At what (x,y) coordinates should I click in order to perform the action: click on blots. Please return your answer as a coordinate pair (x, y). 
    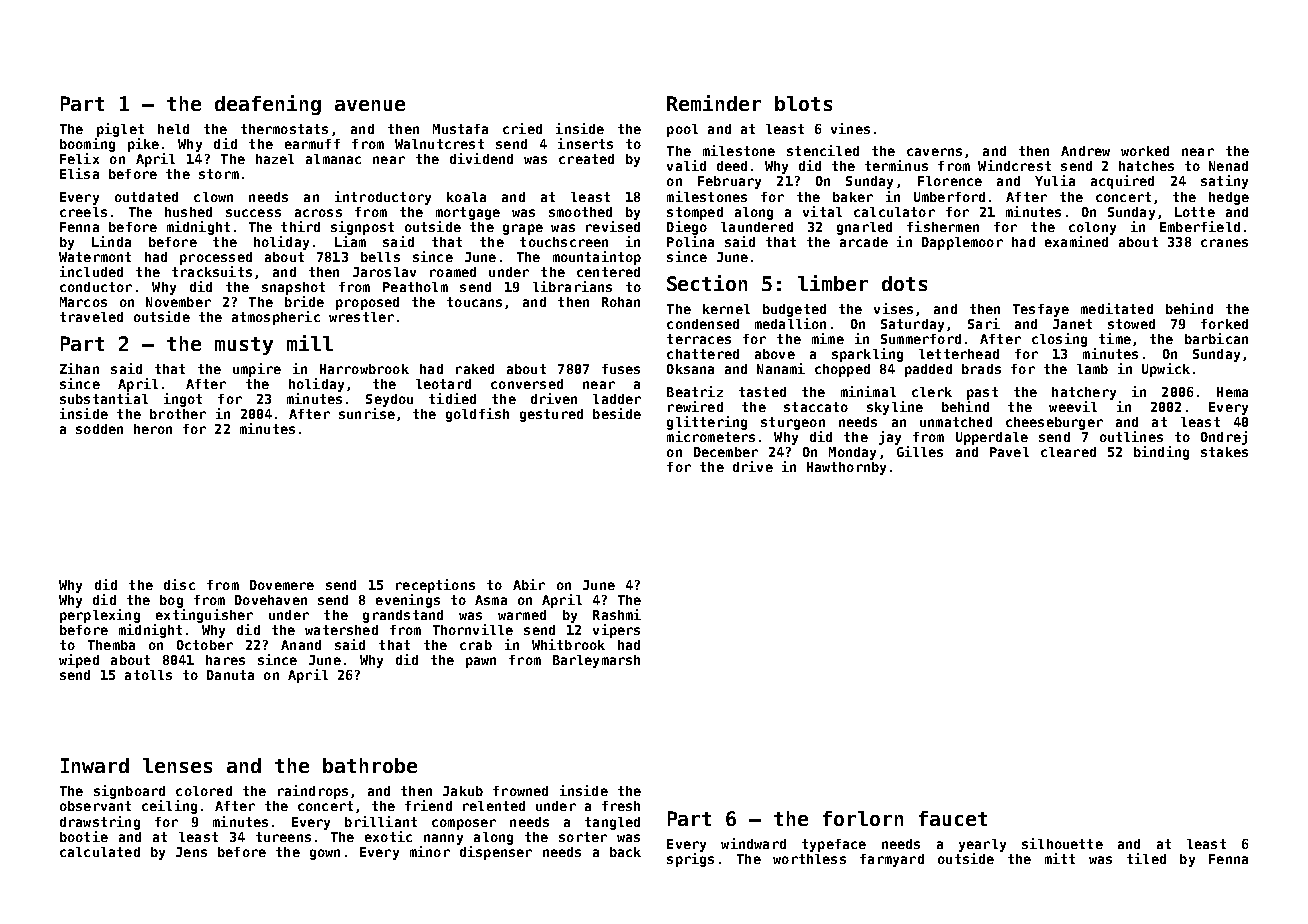
    Looking at the image, I should click on (803, 103).
